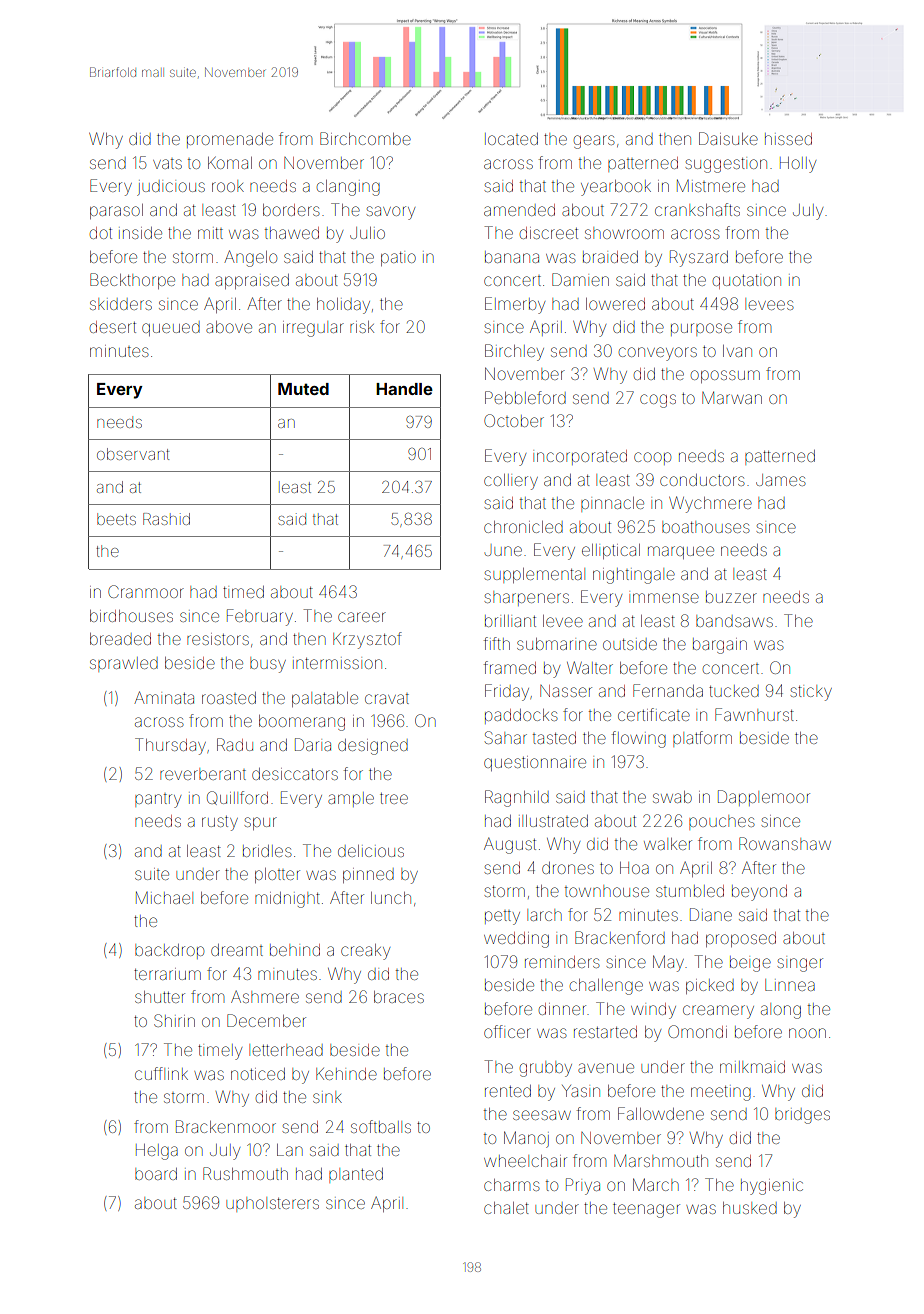 The width and height of the screenshot is (924, 1314). Describe the element at coordinates (156, 1174) in the screenshot. I see `board` at that location.
